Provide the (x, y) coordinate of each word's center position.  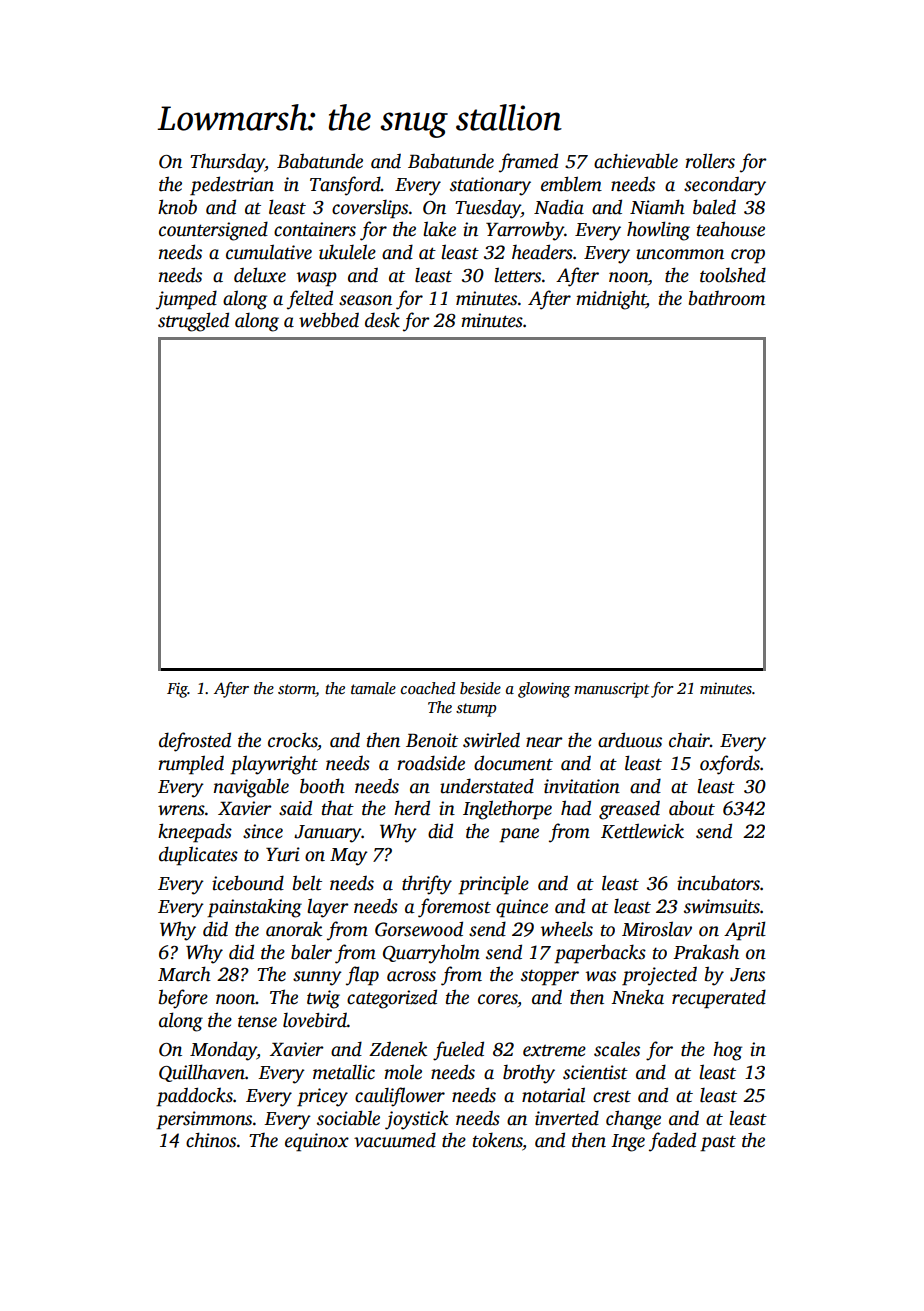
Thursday (227, 163)
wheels (567, 929)
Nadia (559, 207)
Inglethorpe (507, 810)
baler (311, 952)
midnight (611, 300)
